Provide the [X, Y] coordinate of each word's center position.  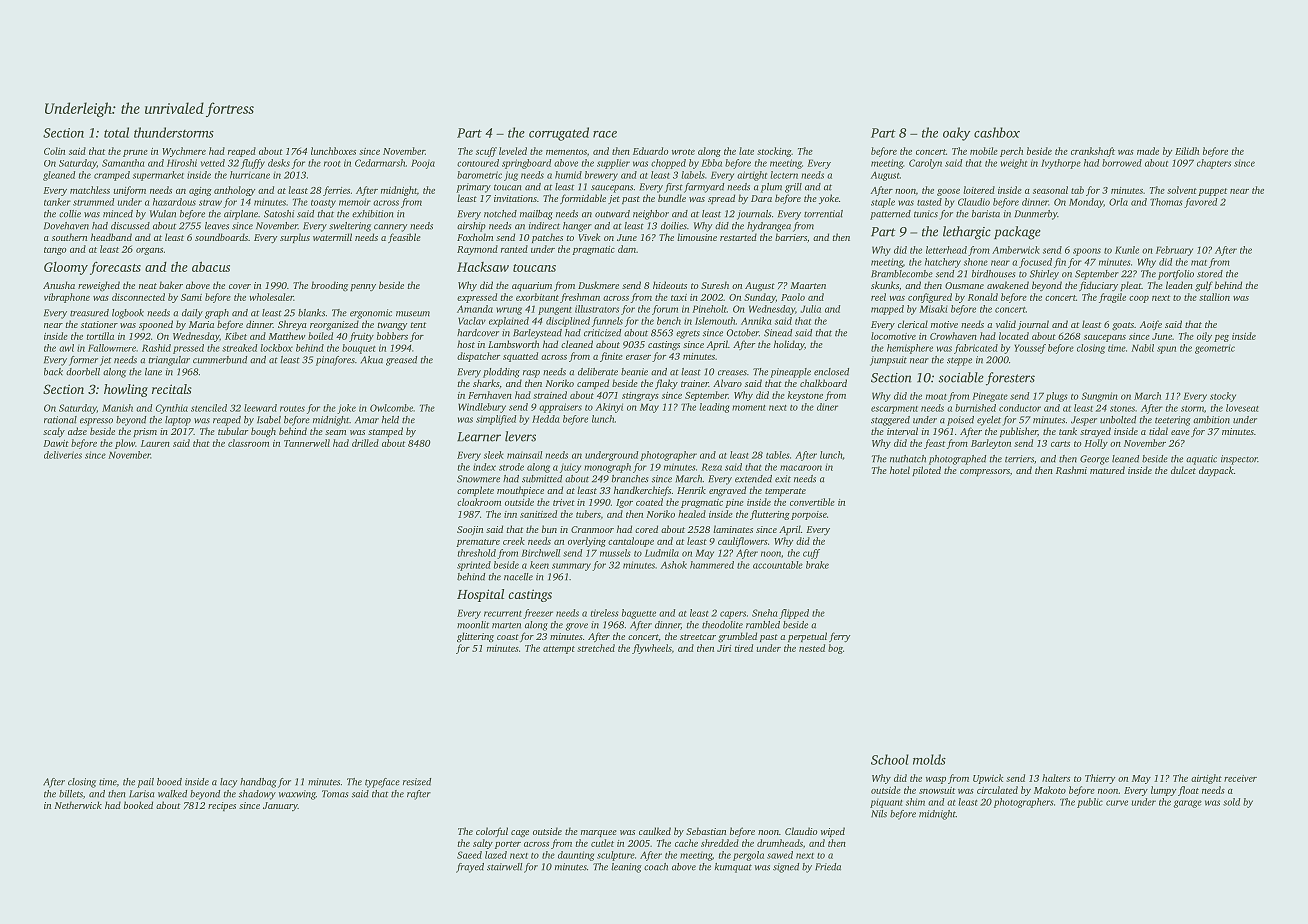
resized [417, 782]
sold [1231, 802]
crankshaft [1093, 152]
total [116, 132]
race [605, 134]
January [280, 806]
